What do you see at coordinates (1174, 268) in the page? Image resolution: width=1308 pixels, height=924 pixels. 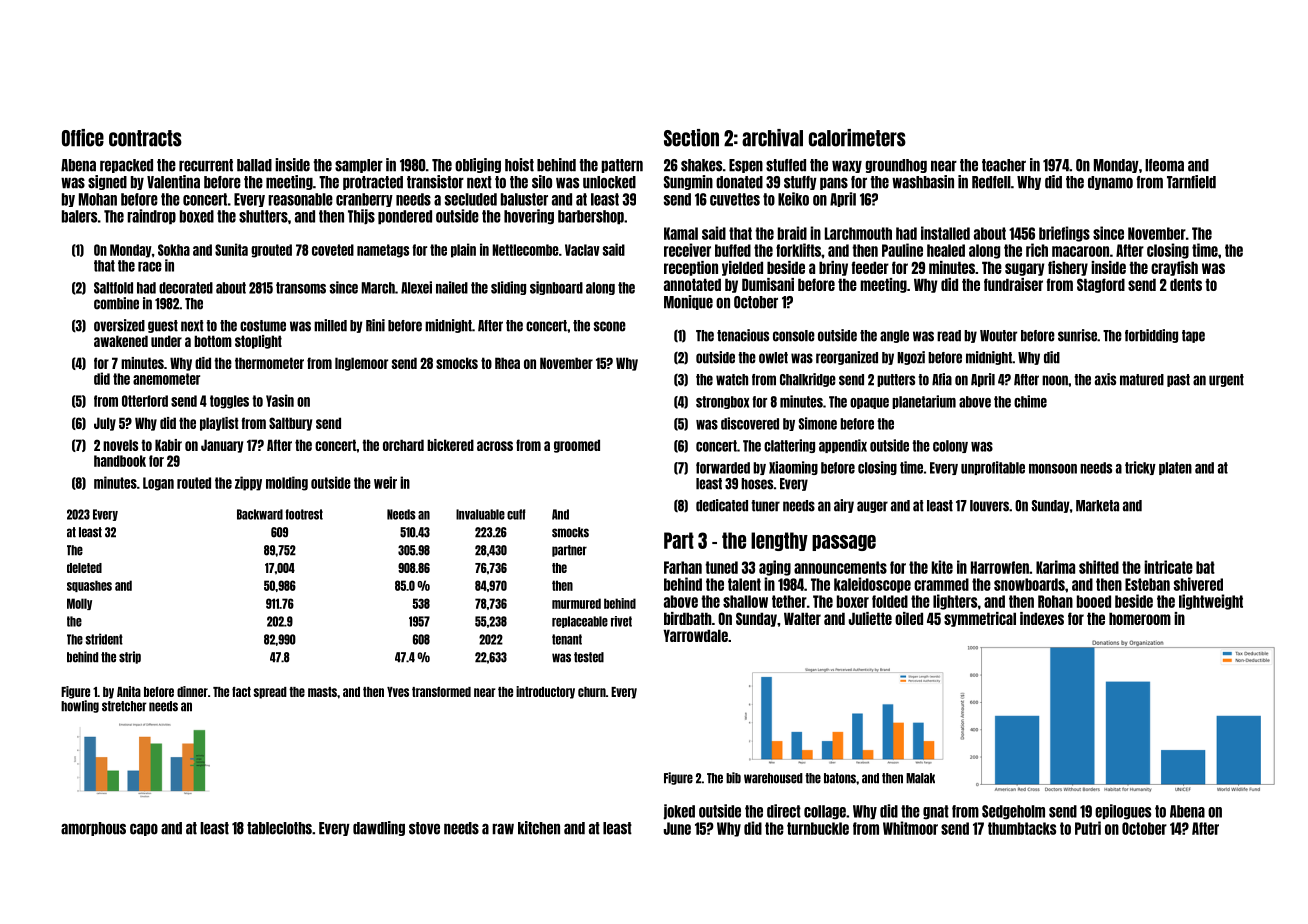 I see `crayfish` at bounding box center [1174, 268].
